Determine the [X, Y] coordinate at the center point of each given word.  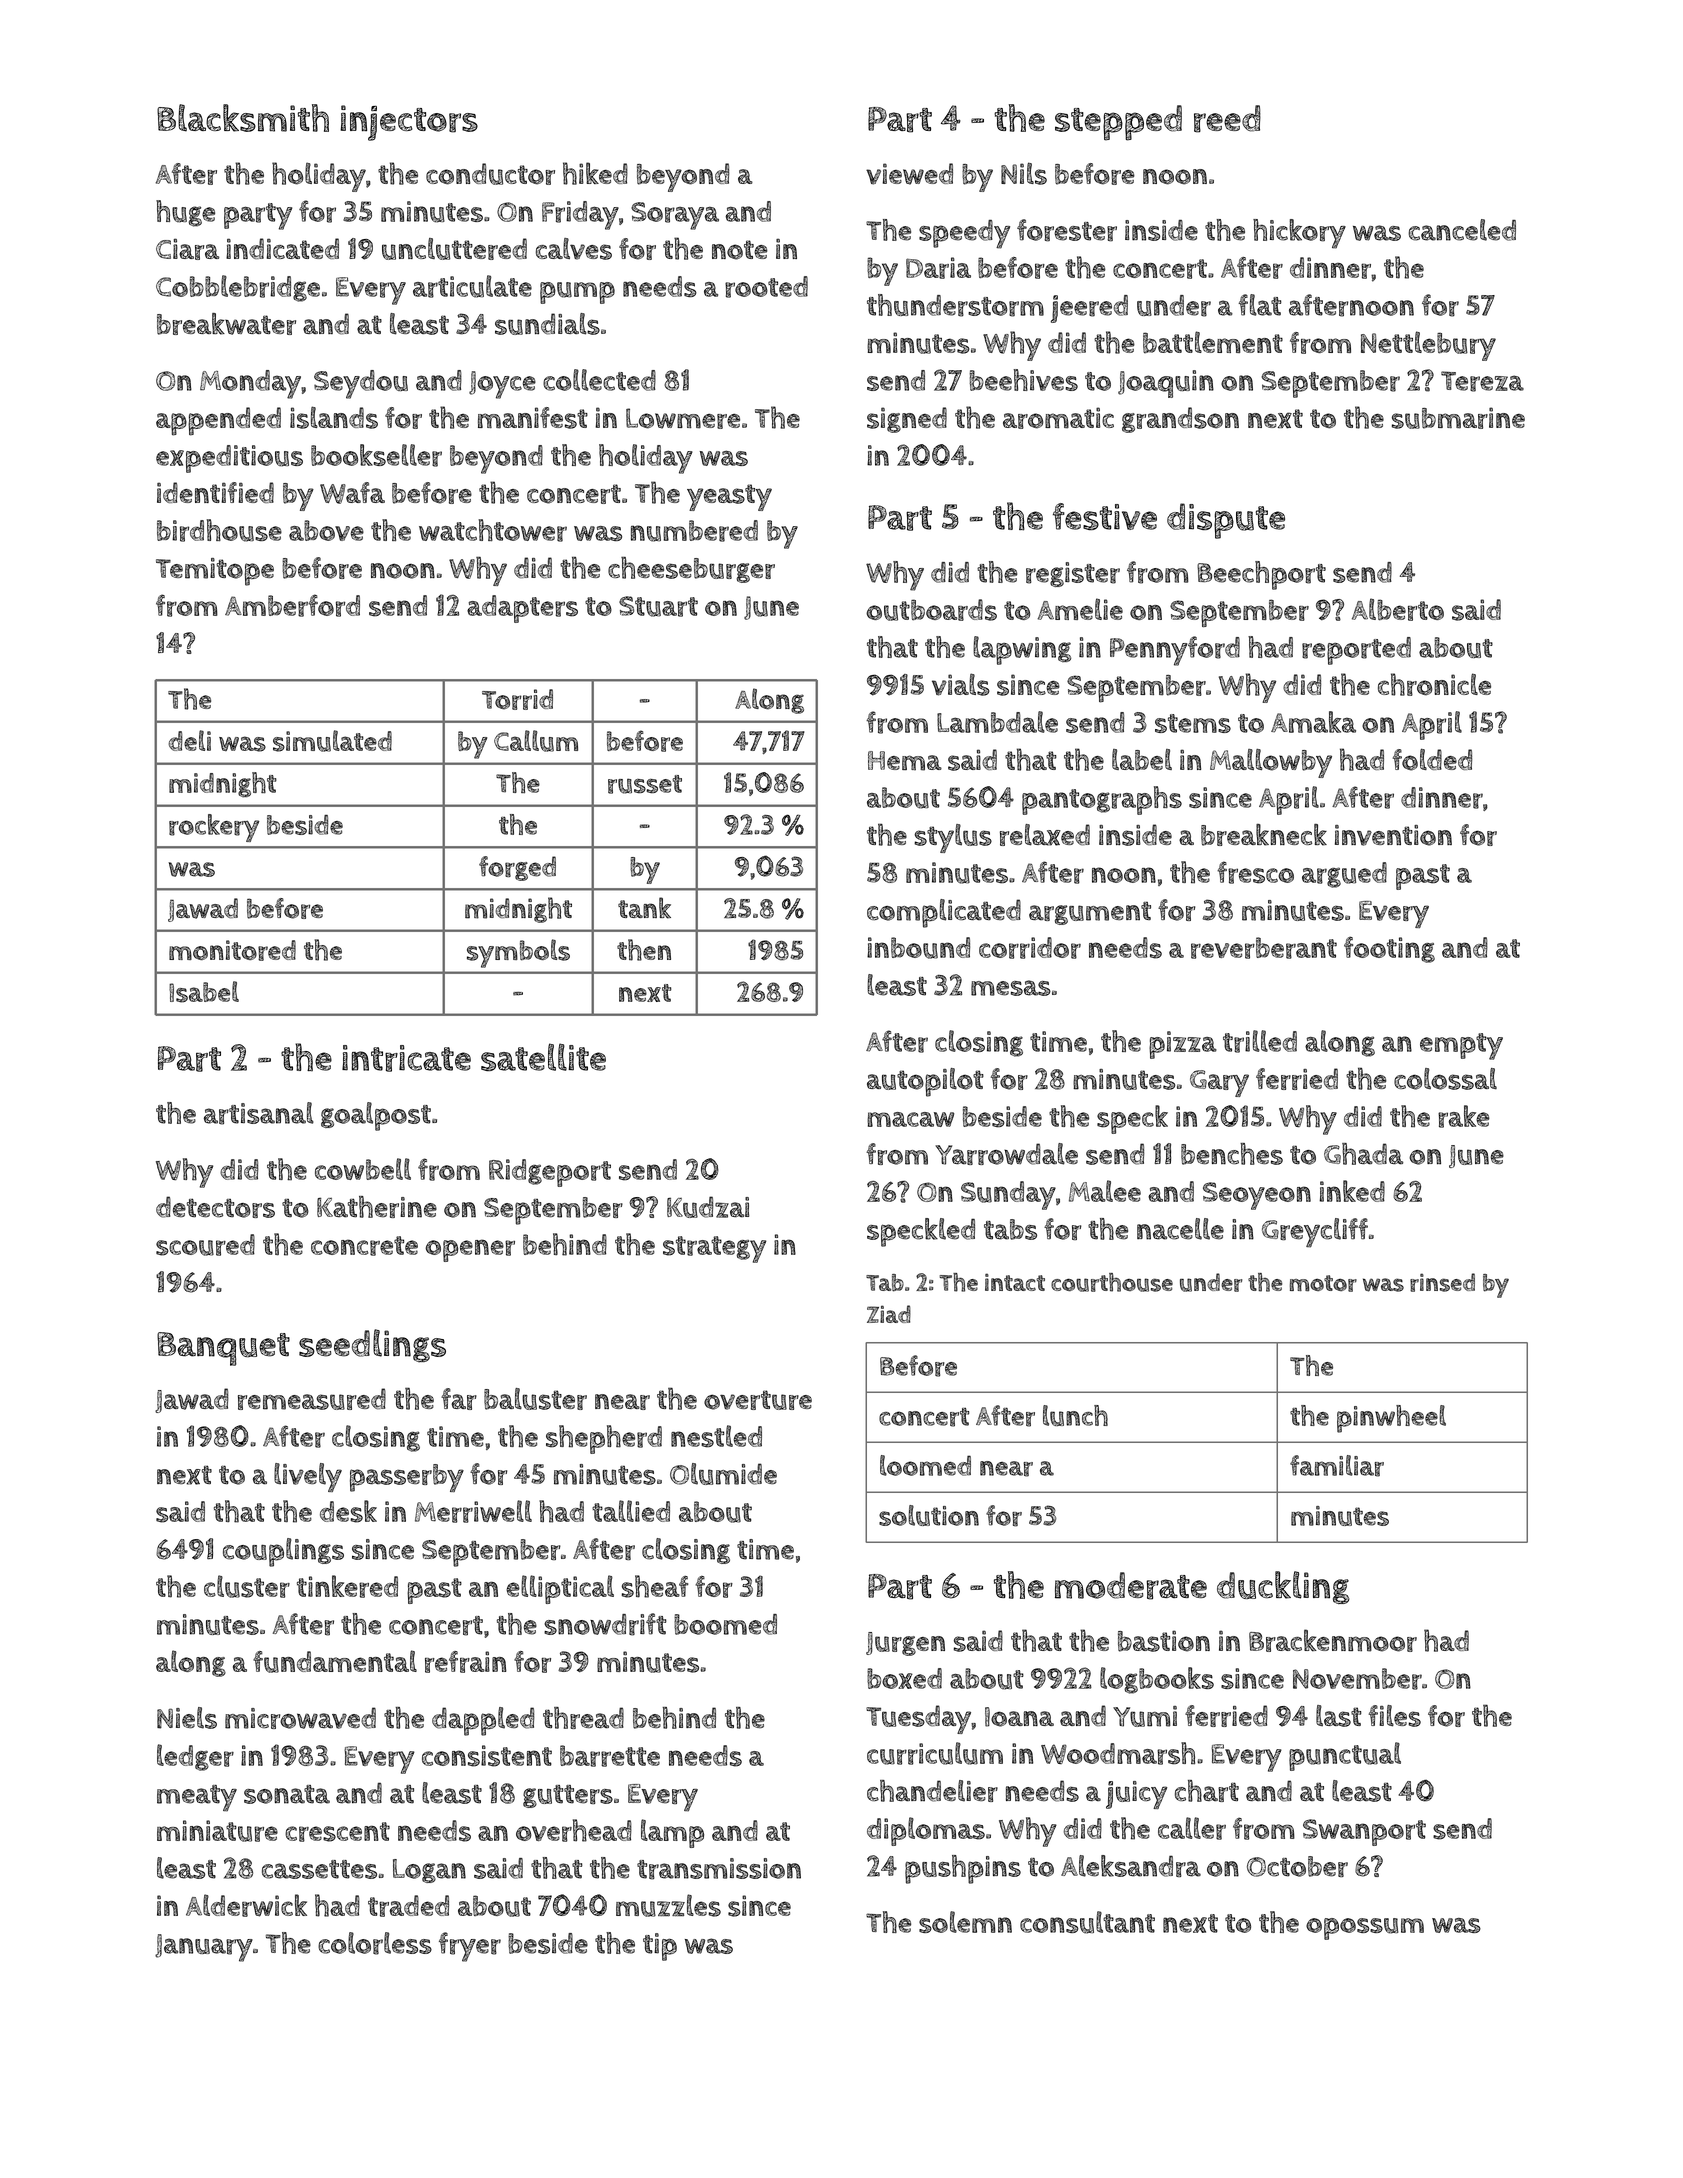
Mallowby [1271, 763]
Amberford [292, 605]
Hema [905, 761]
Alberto [1398, 609]
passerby [407, 1478]
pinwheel [1391, 1419]
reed [1227, 119]
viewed [909, 174]
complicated [944, 913]
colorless [375, 1943]
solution [929, 1515]
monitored [232, 950]
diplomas [926, 1831]
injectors [409, 123]
